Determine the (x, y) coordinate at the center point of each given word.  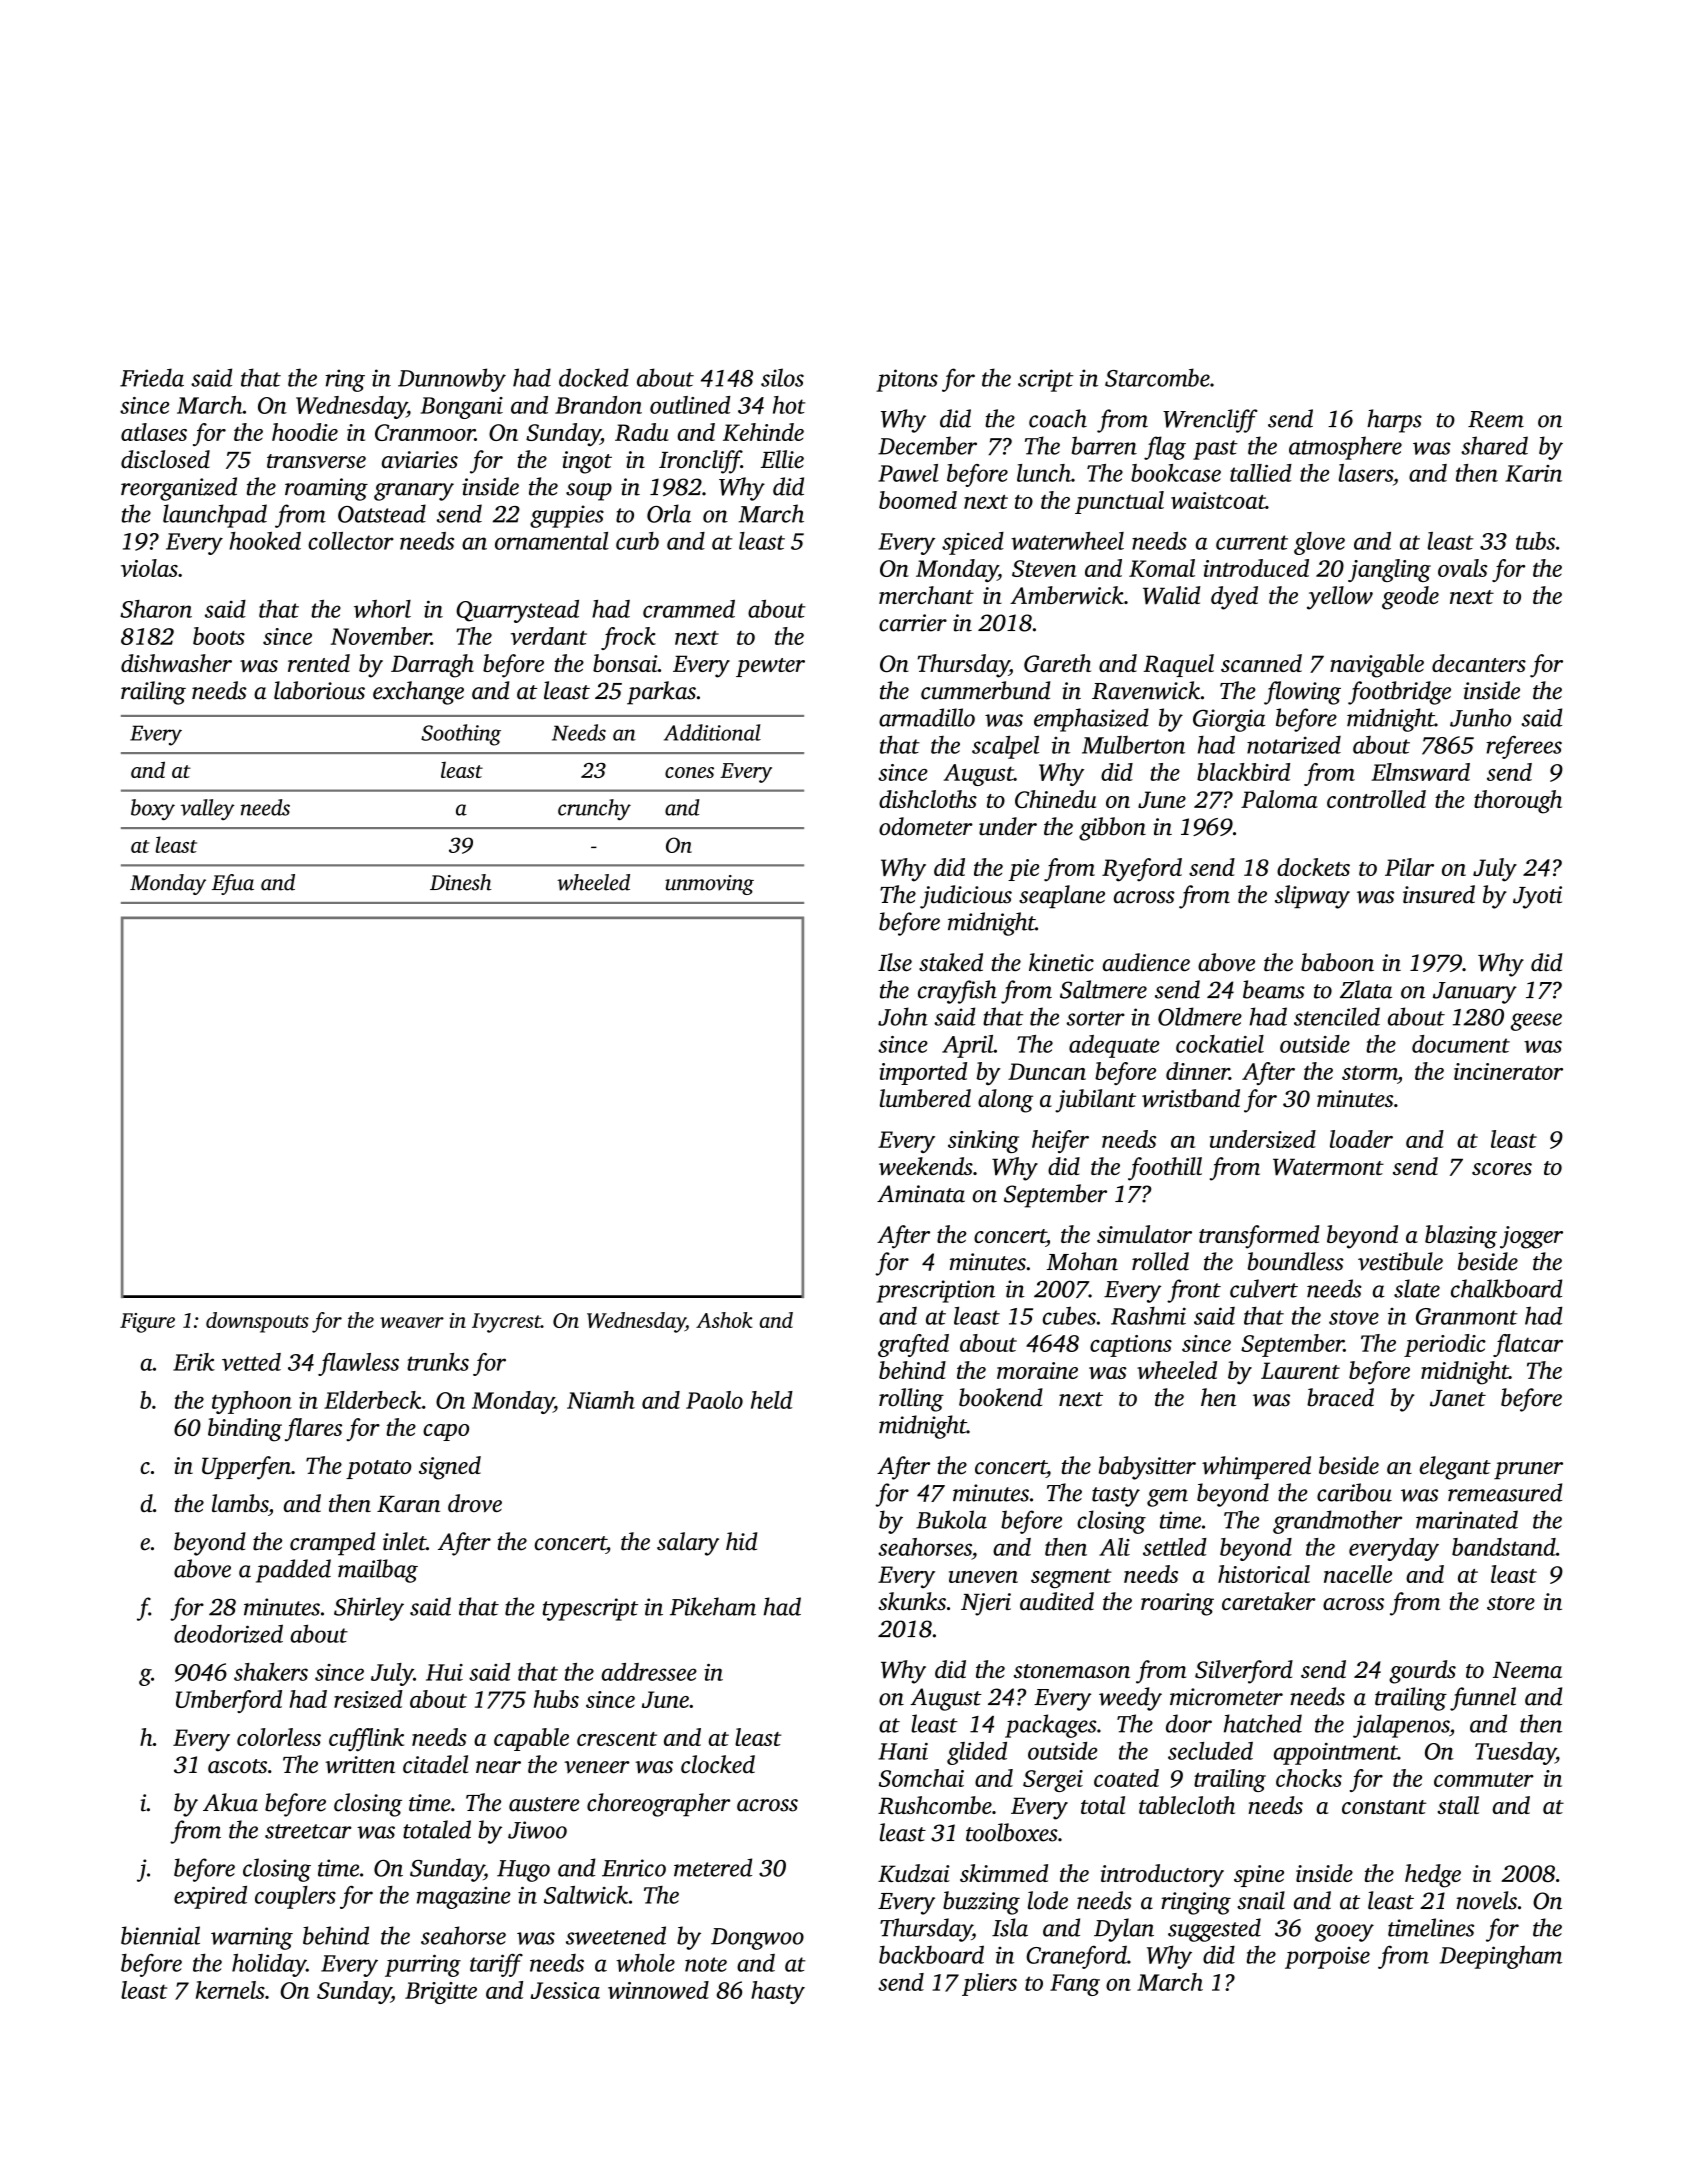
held (772, 1400)
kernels (230, 1990)
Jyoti (1537, 897)
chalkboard (1506, 1288)
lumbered (925, 1098)
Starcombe (1157, 377)
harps (1394, 421)
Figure (147, 1323)
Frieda (152, 377)
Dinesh (460, 882)
